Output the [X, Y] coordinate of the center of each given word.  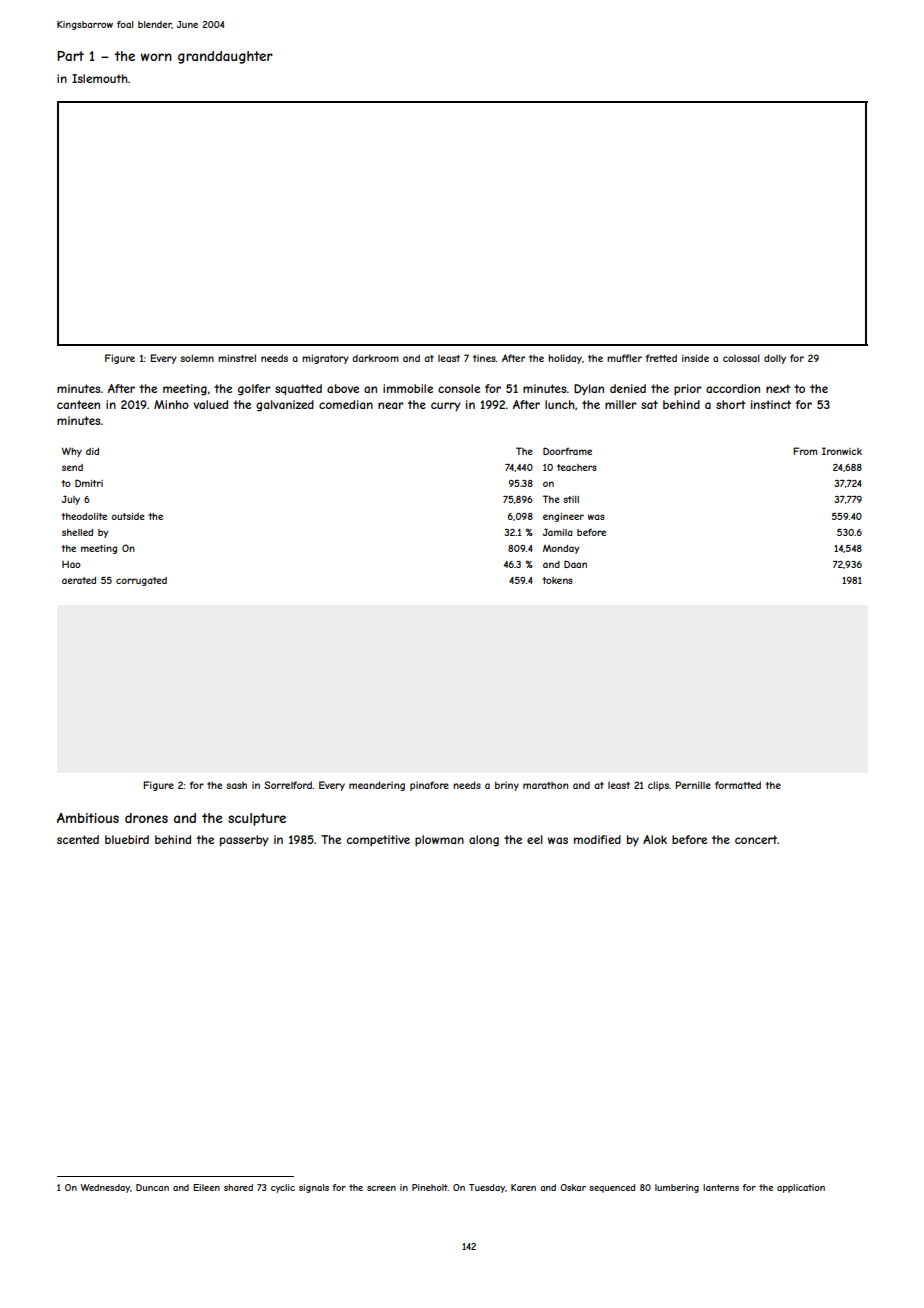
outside [127, 516]
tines [484, 358]
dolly [775, 359]
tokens [557, 580]
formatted [738, 785]
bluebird [127, 839]
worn [156, 57]
